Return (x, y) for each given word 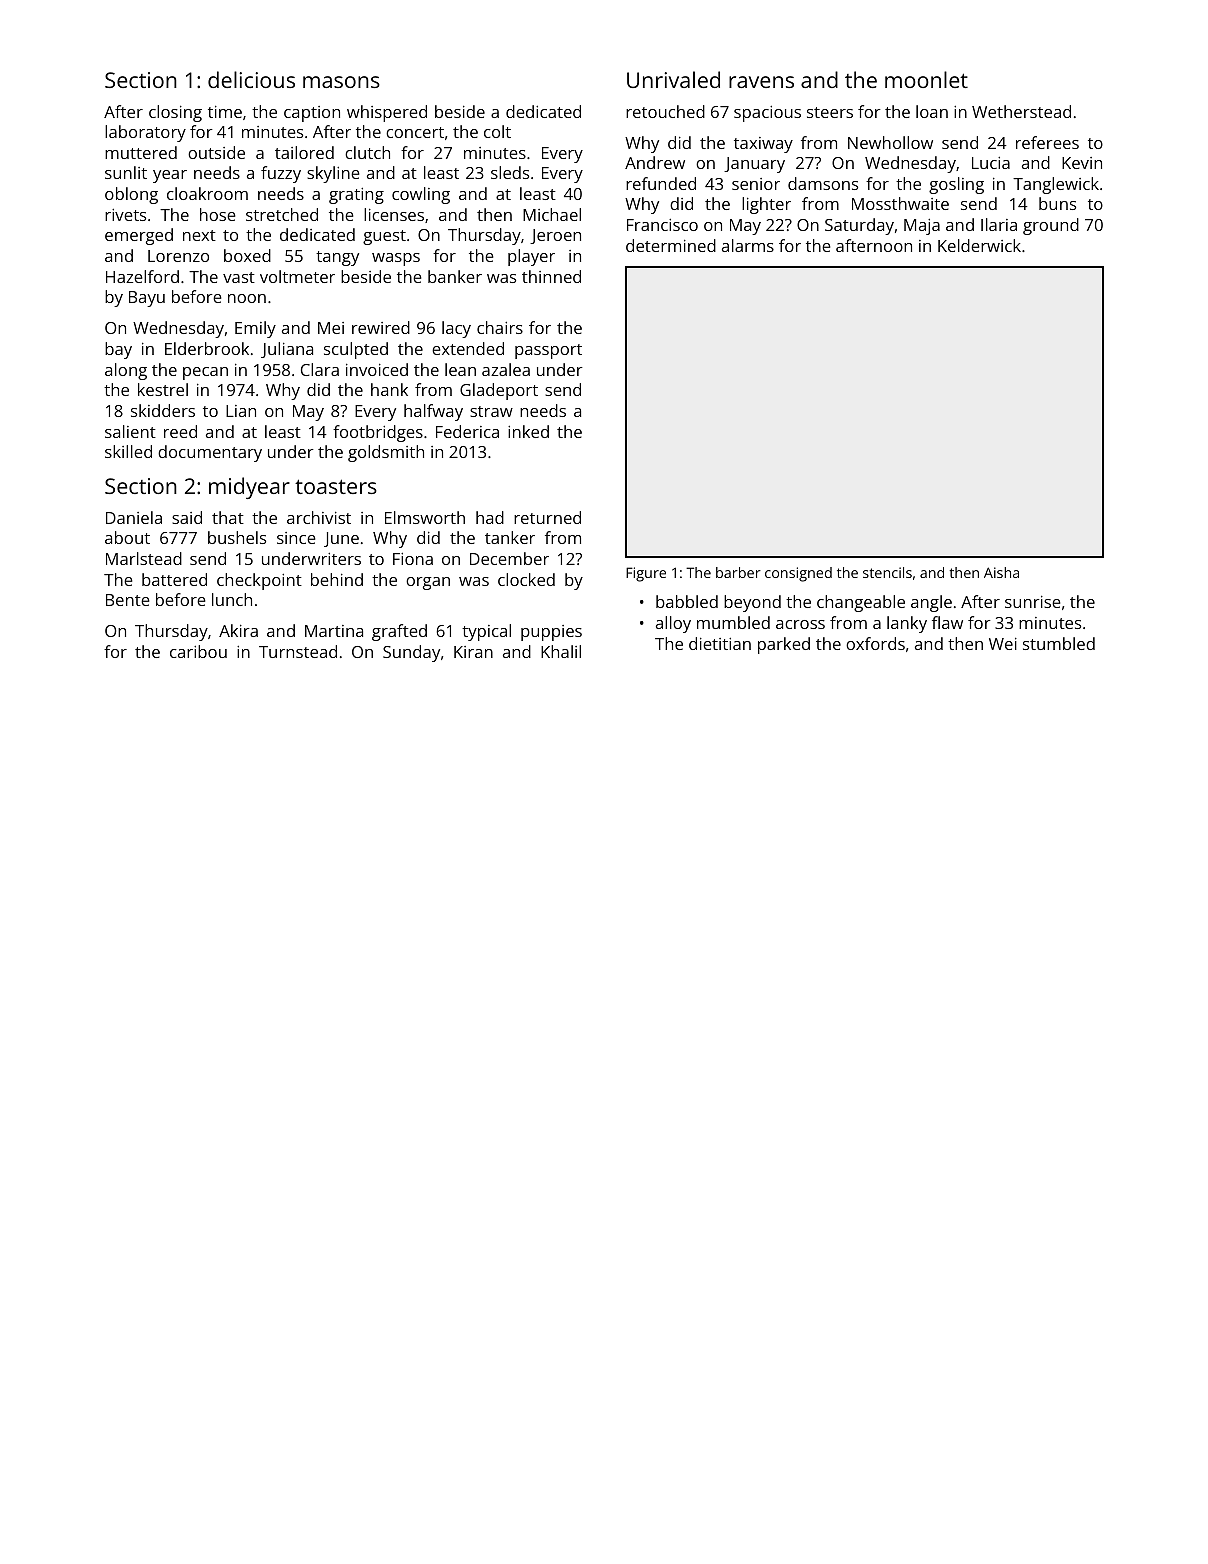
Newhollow (890, 142)
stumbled (1059, 643)
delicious (251, 79)
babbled (687, 601)
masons (341, 82)
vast (239, 277)
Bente (128, 600)
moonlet (926, 79)
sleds (510, 172)
